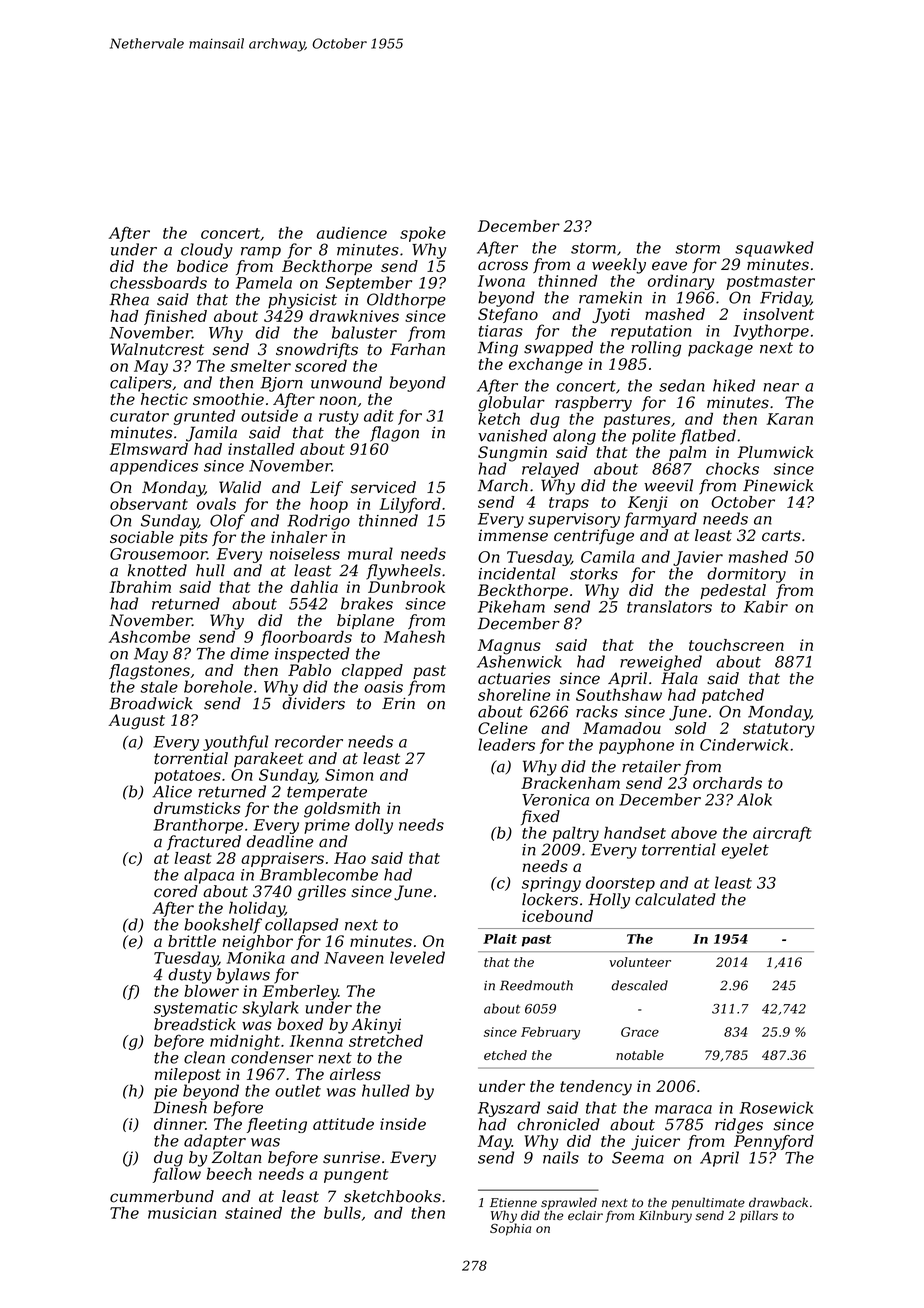  Describe the element at coordinates (669, 266) in the page. I see `eave` at that location.
